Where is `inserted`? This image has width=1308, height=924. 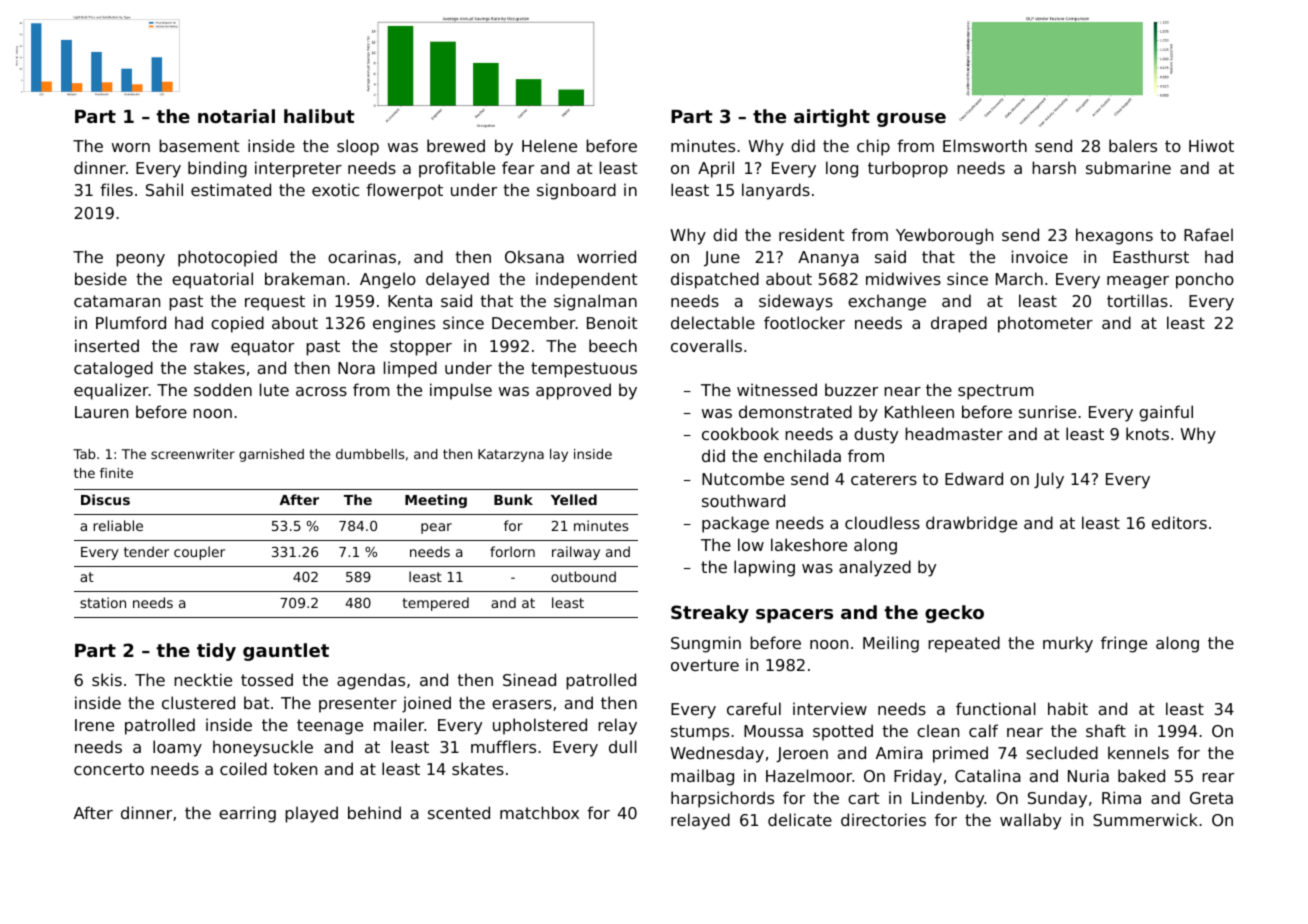
inserted is located at coordinates (107, 345).
